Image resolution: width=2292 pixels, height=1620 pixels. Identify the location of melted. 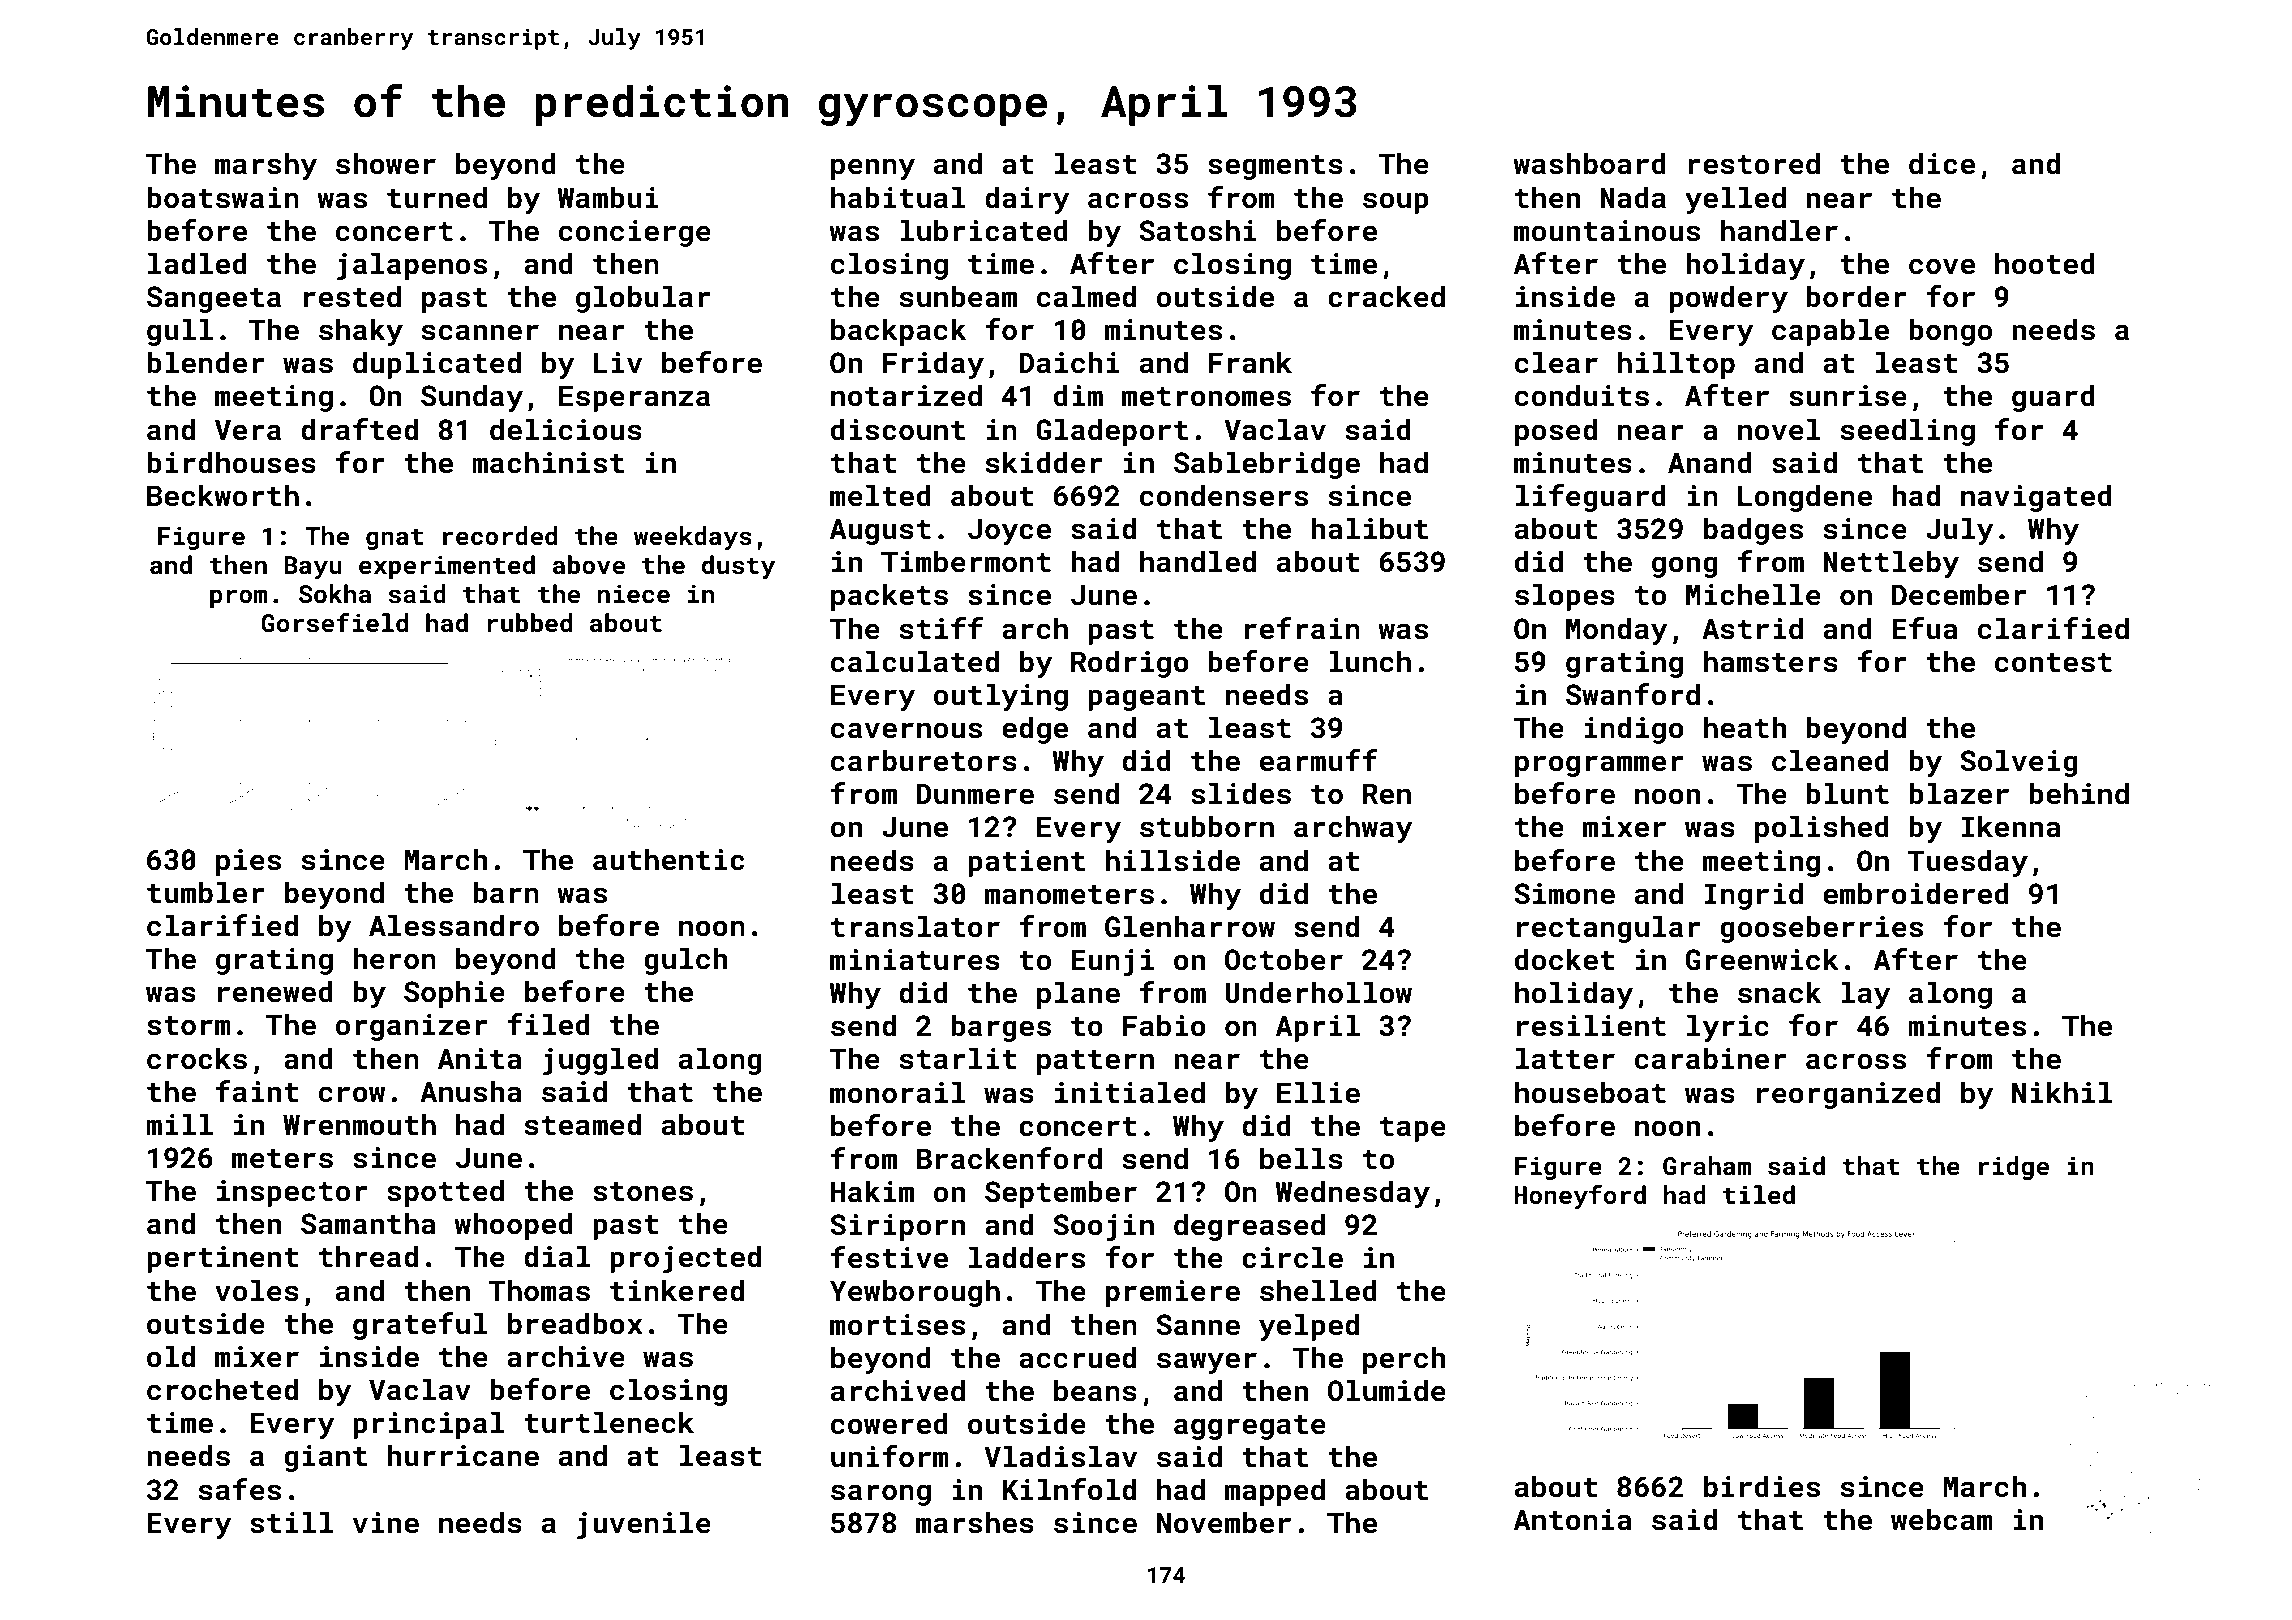
(880, 495).
